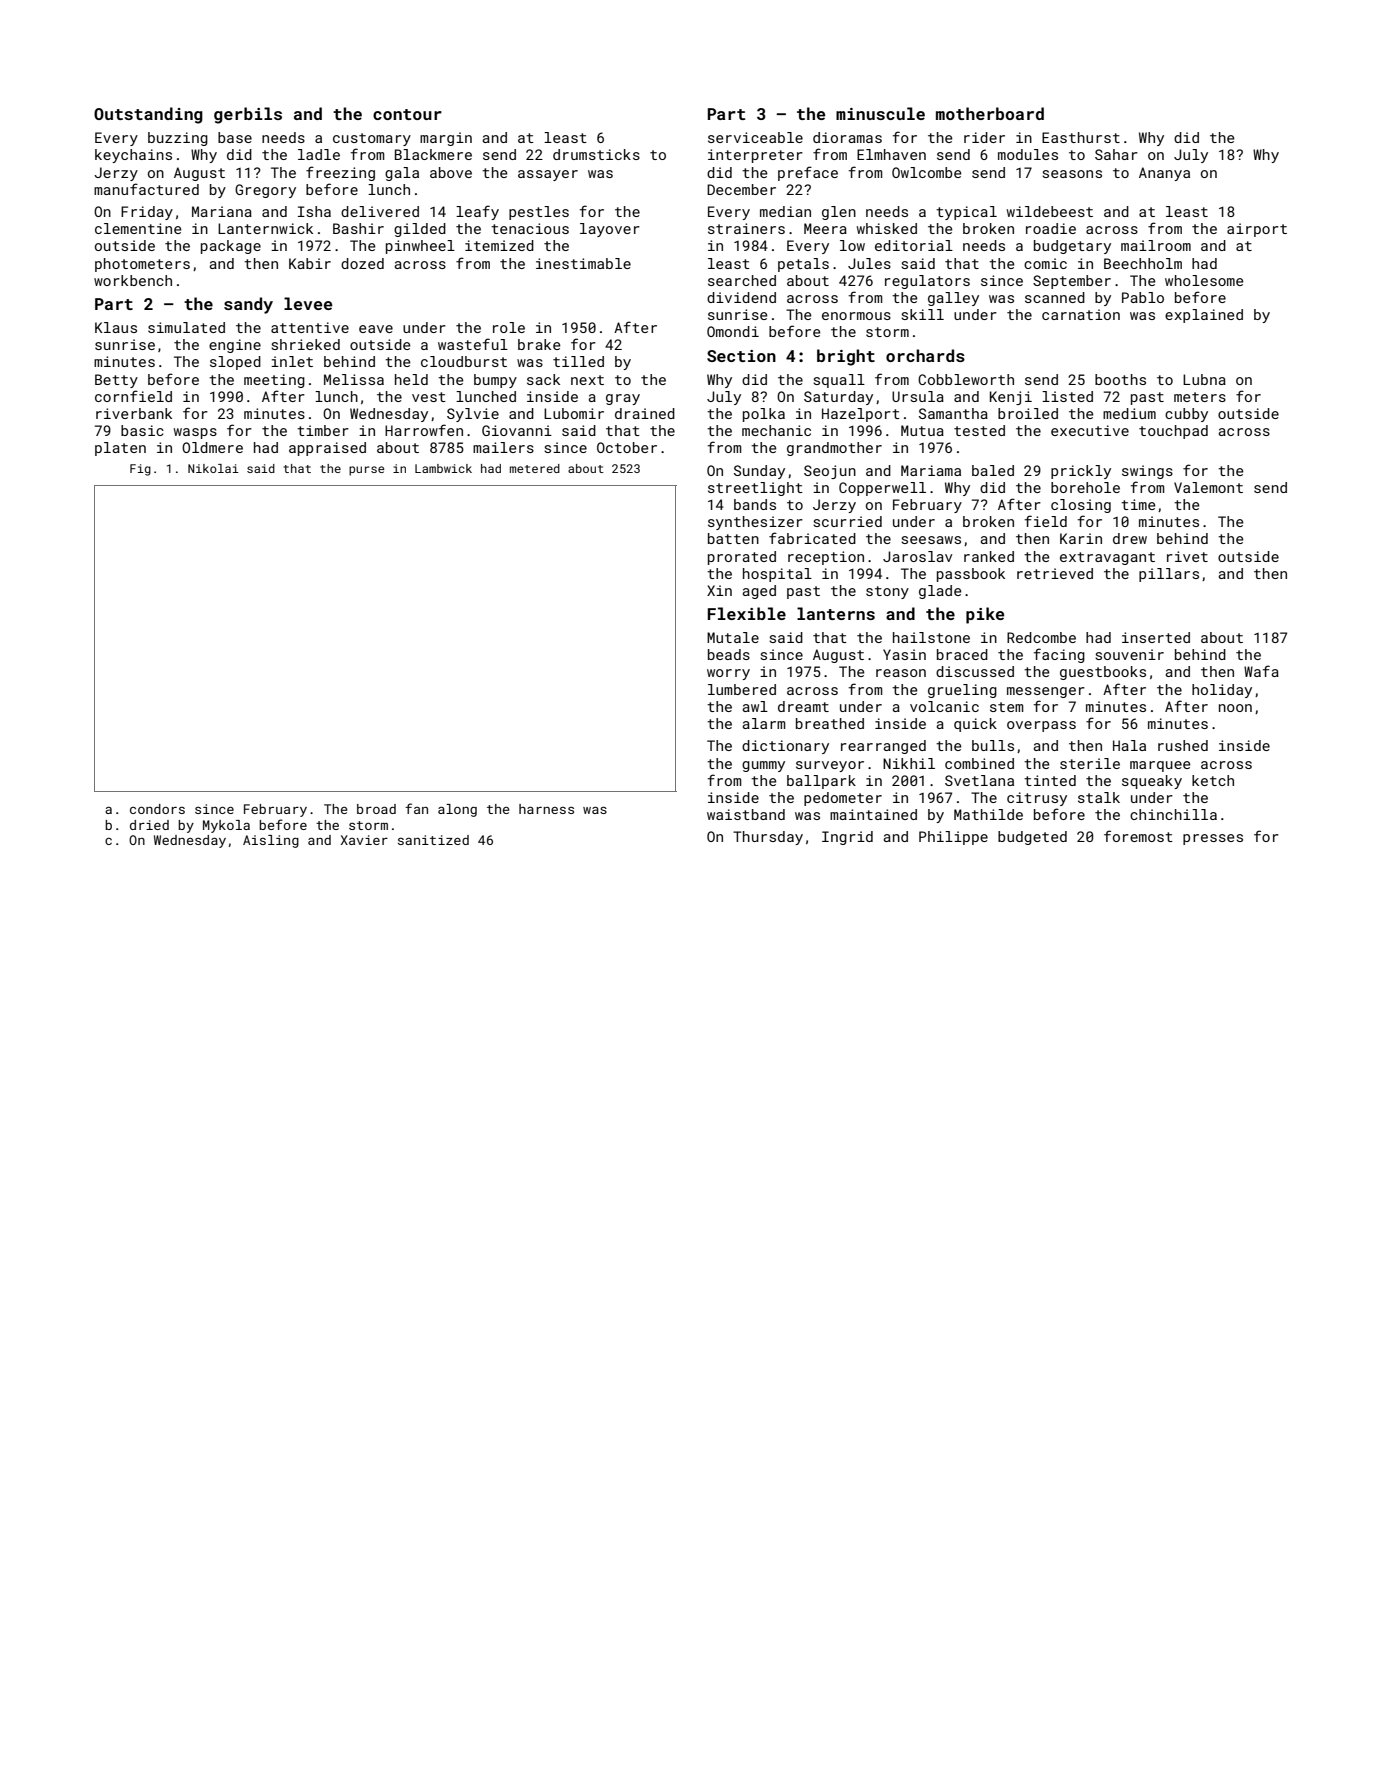 The width and height of the image is (1383, 1790). I want to click on Thursday, so click(768, 838).
